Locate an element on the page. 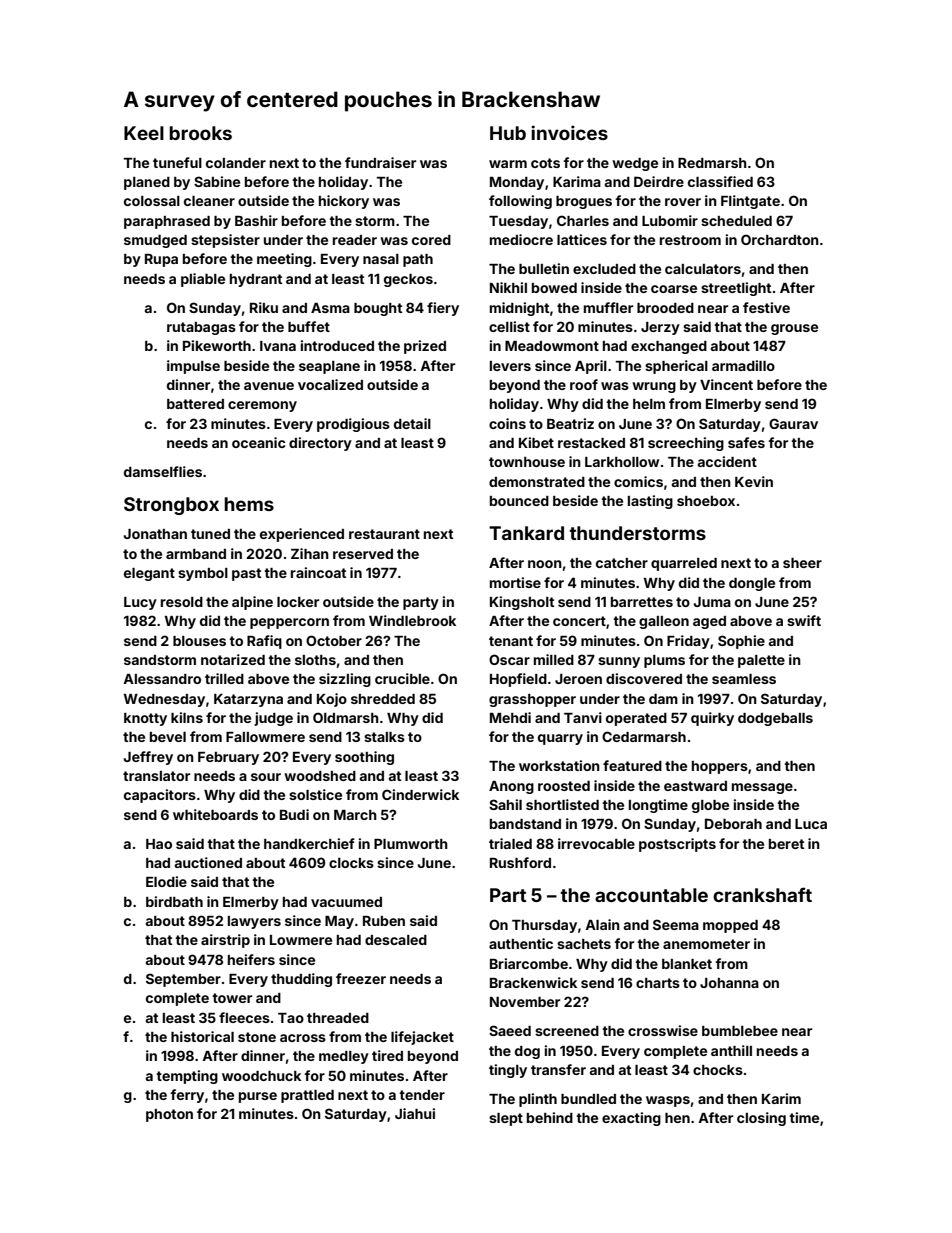 The height and width of the image is (1233, 952). photon is located at coordinates (169, 1115).
